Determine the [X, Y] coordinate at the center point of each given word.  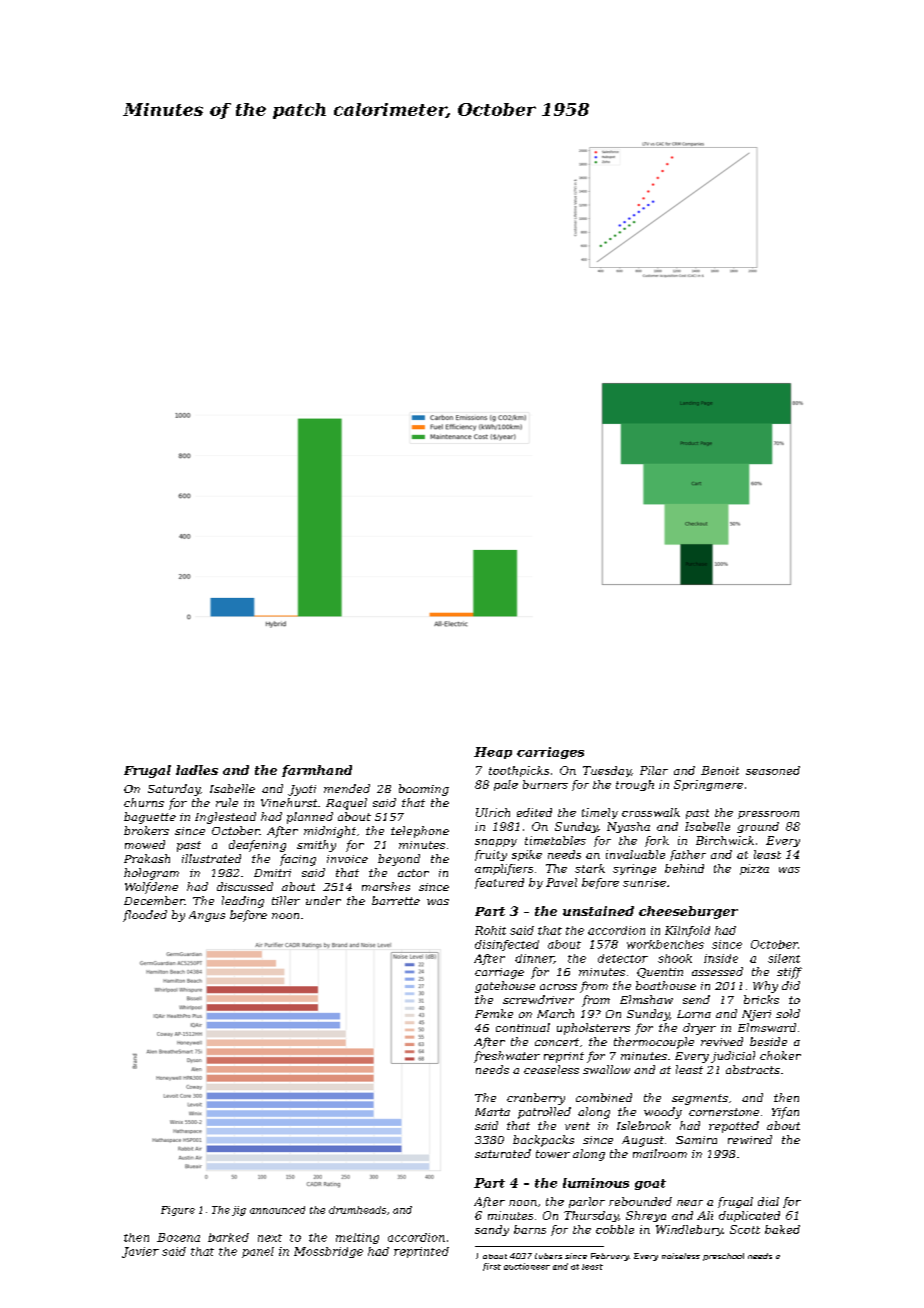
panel [258, 1252]
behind [684, 868]
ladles [197, 770]
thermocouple [654, 1043]
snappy [496, 843]
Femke [494, 1013]
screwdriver [538, 999]
